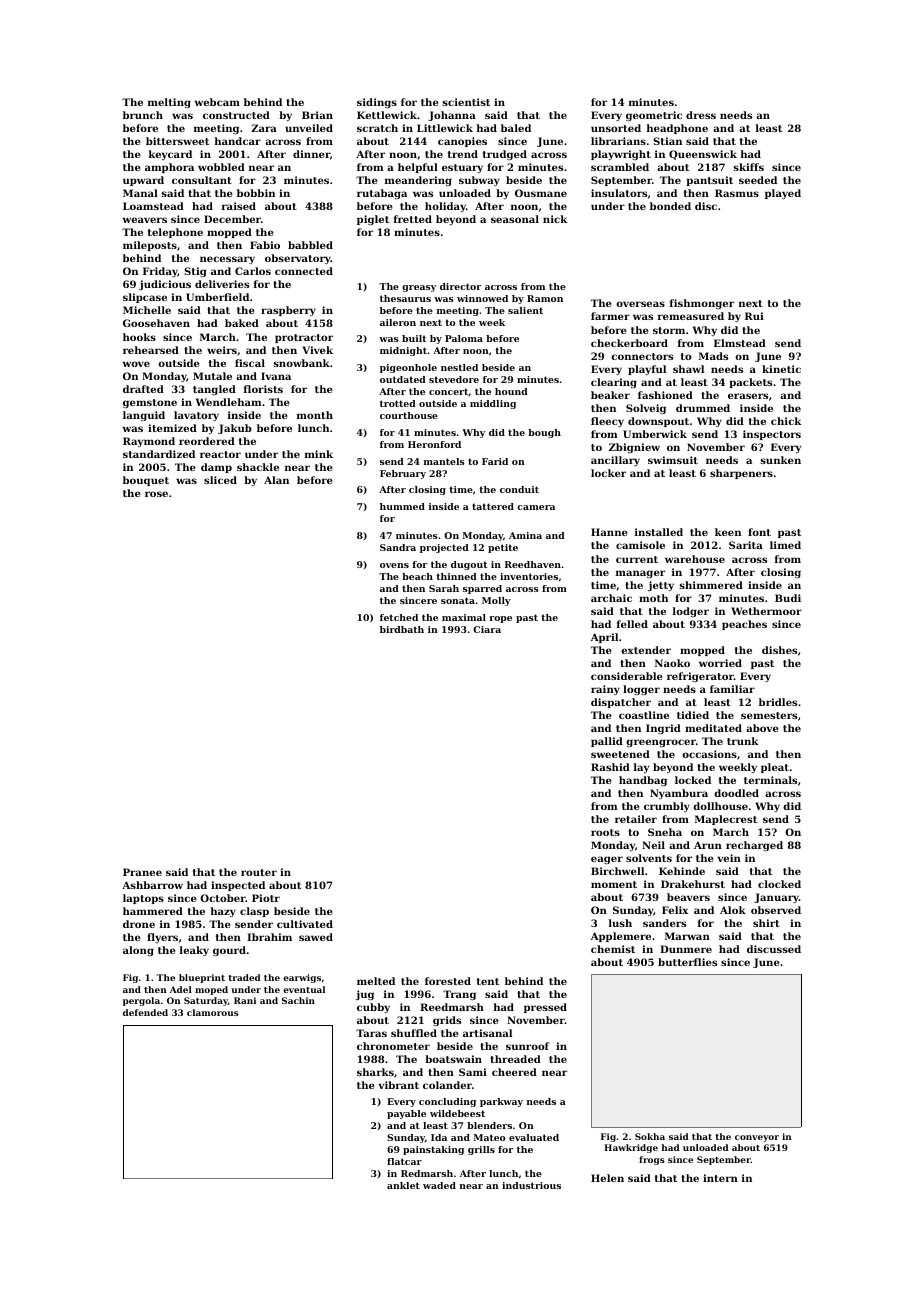  I want to click on scientist, so click(466, 102).
